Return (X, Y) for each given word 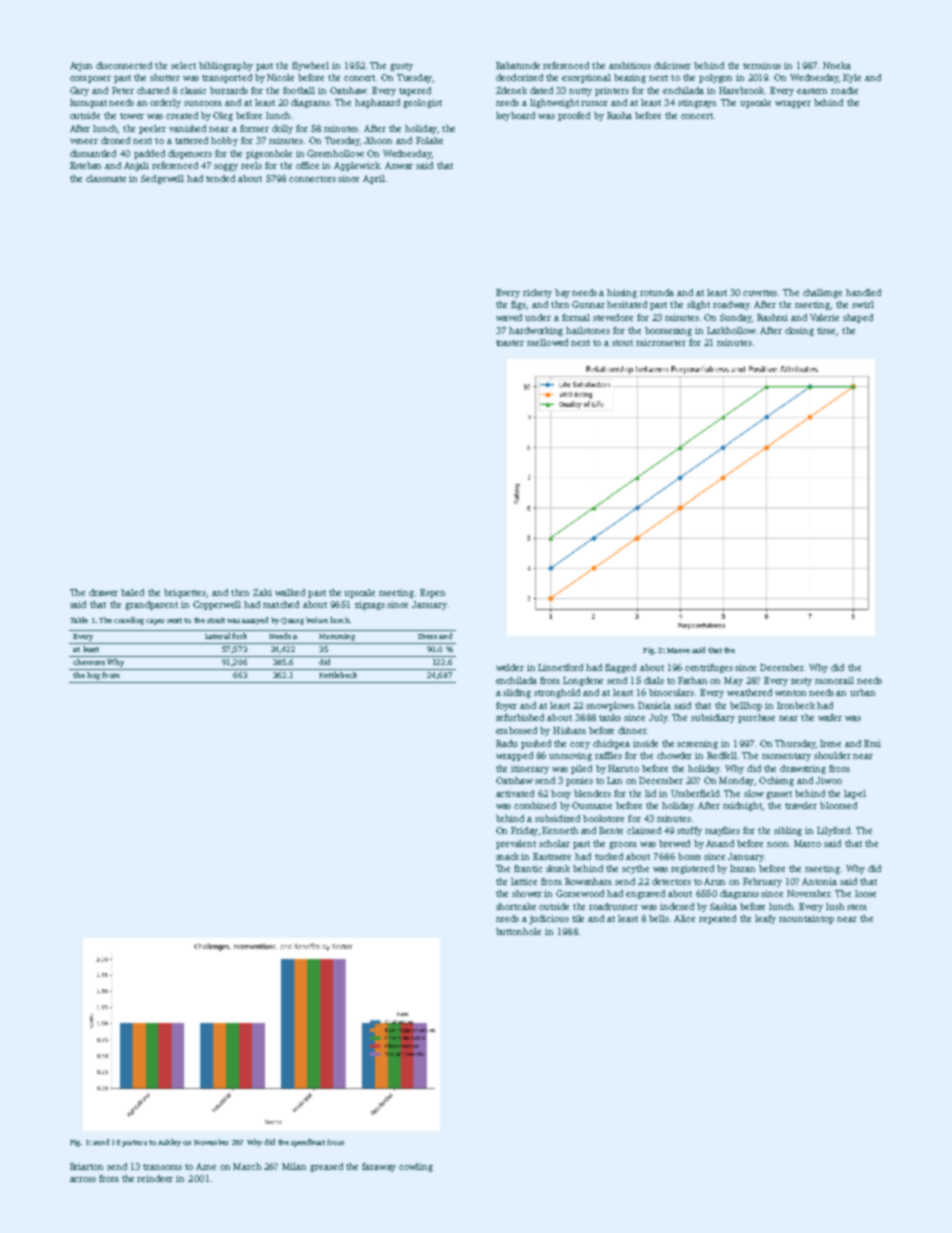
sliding (517, 693)
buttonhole (518, 931)
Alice (684, 918)
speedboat (308, 1143)
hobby (224, 141)
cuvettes (760, 293)
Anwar (399, 165)
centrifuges (709, 668)
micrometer (661, 342)
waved (509, 317)
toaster (510, 343)
